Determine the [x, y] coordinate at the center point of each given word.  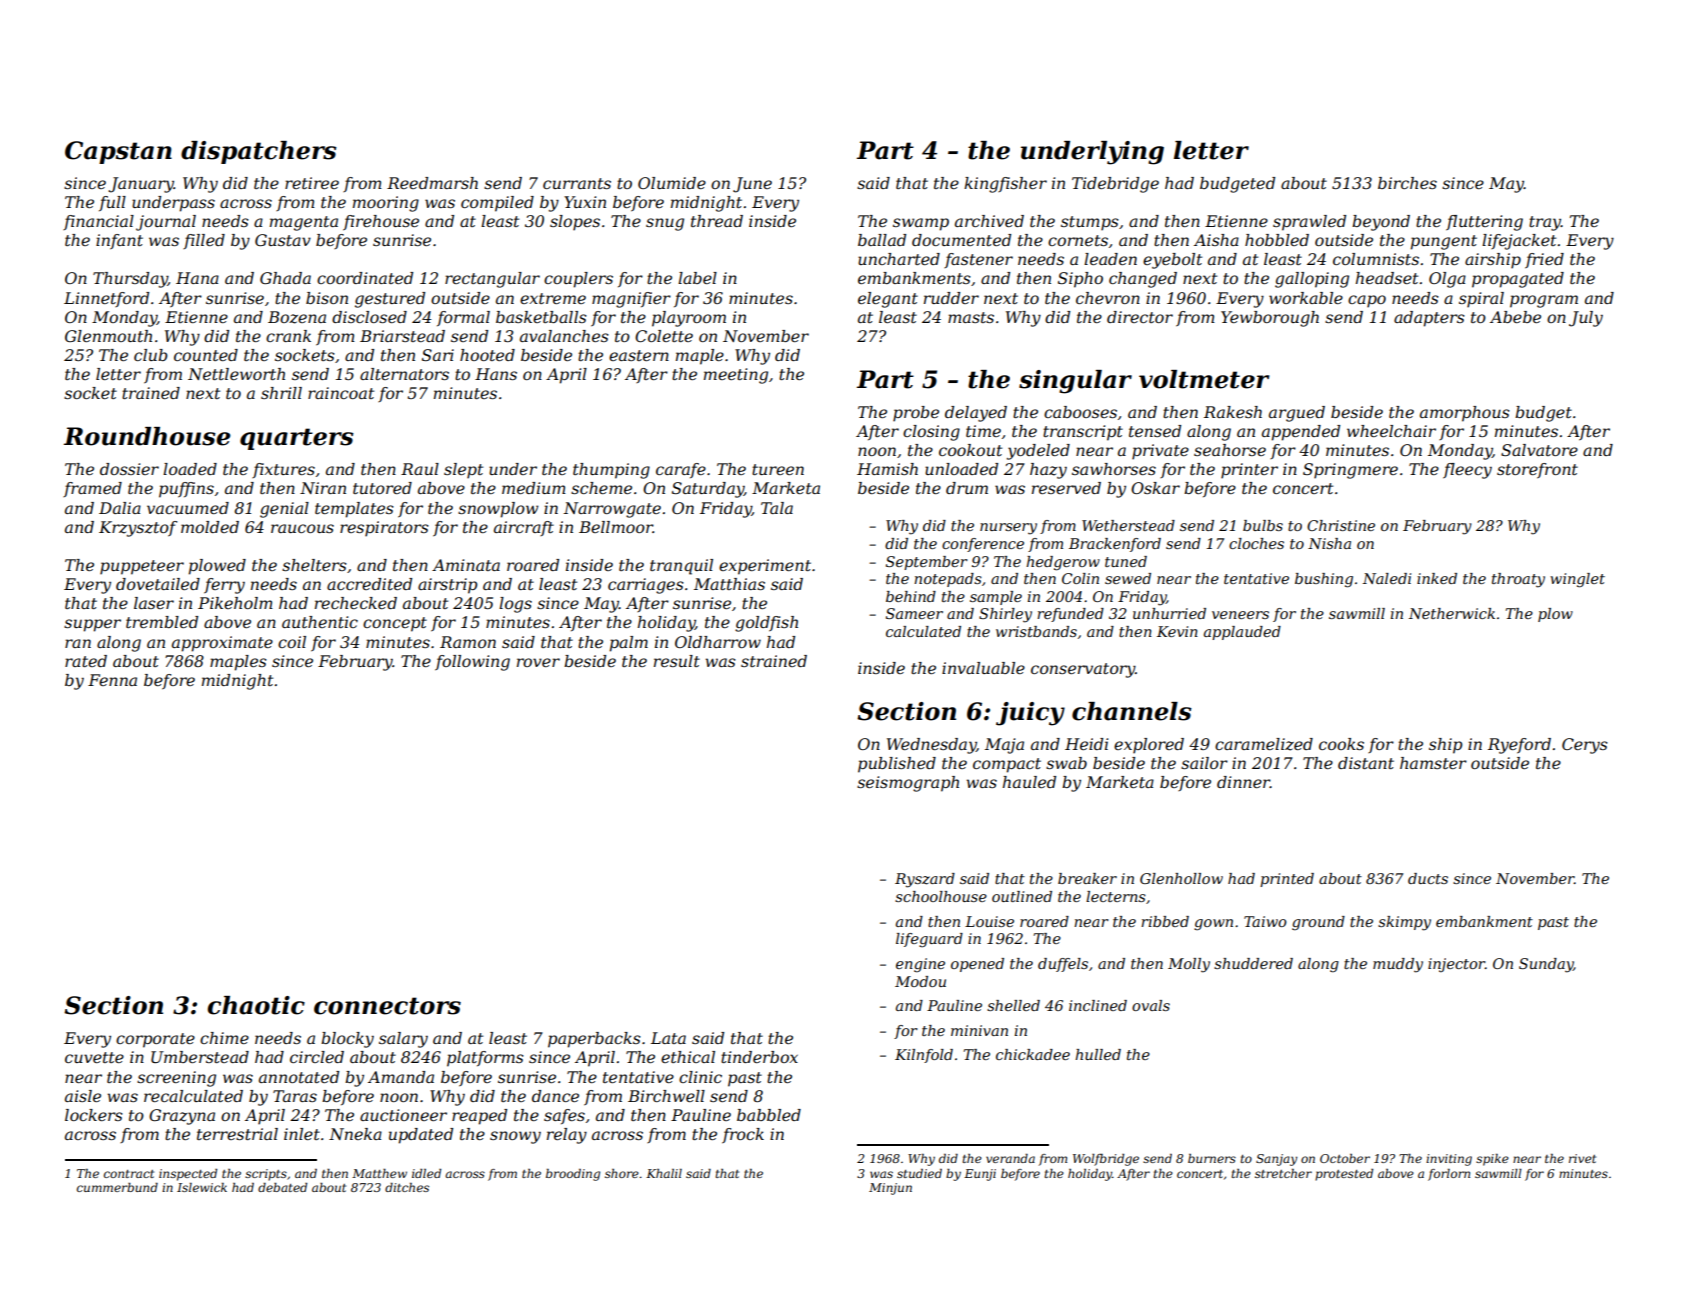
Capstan [118, 152]
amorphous [1465, 414]
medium [534, 488]
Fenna [112, 680]
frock [743, 1136]
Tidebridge [1115, 185]
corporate [155, 1040]
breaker [1087, 878]
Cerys [1585, 746]
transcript [1083, 433]
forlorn [1449, 1175]
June [752, 185]
